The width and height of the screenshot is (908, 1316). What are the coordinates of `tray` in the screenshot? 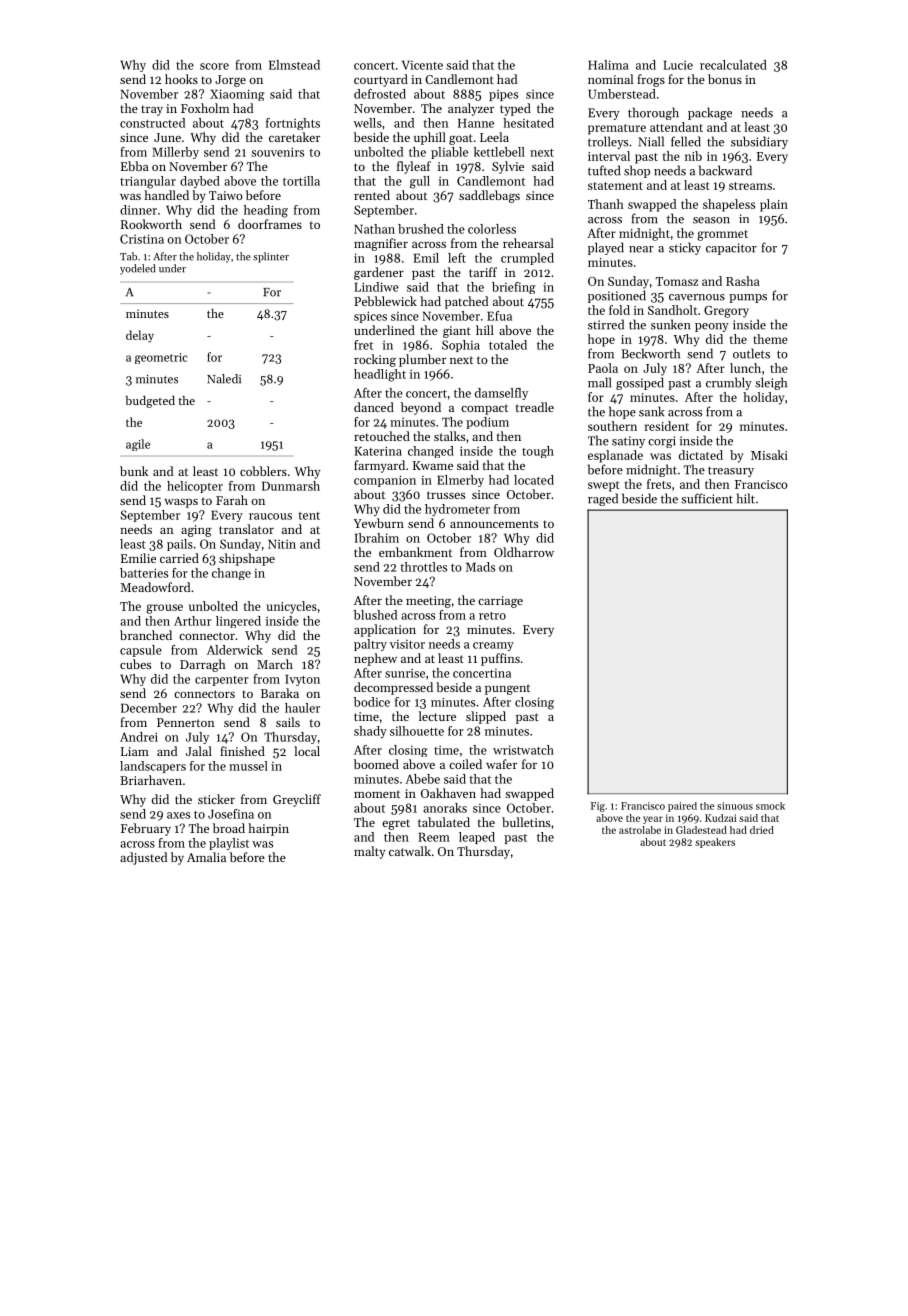 It's located at (152, 110).
